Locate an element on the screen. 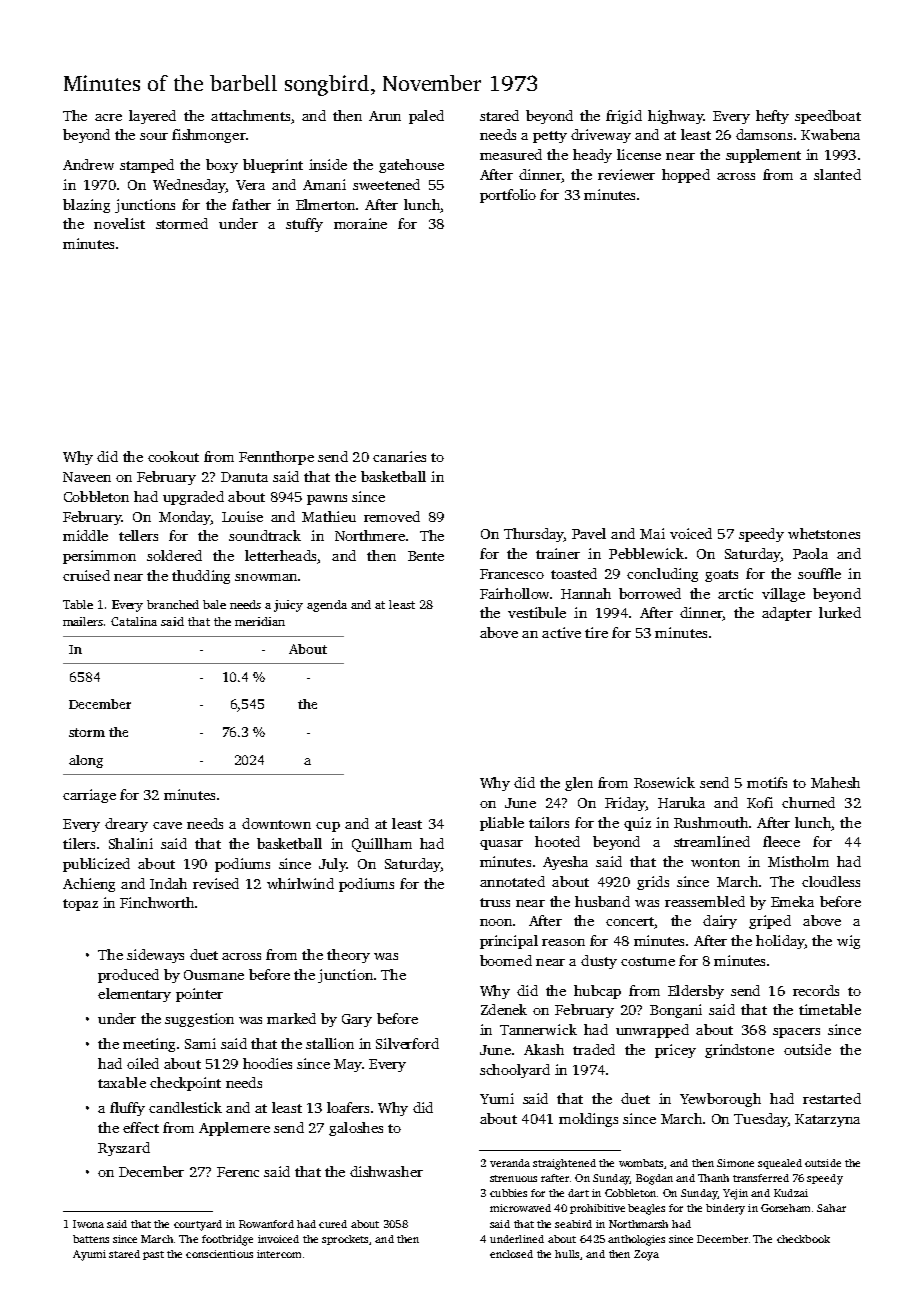 The height and width of the screenshot is (1308, 924). Thursday is located at coordinates (534, 535).
